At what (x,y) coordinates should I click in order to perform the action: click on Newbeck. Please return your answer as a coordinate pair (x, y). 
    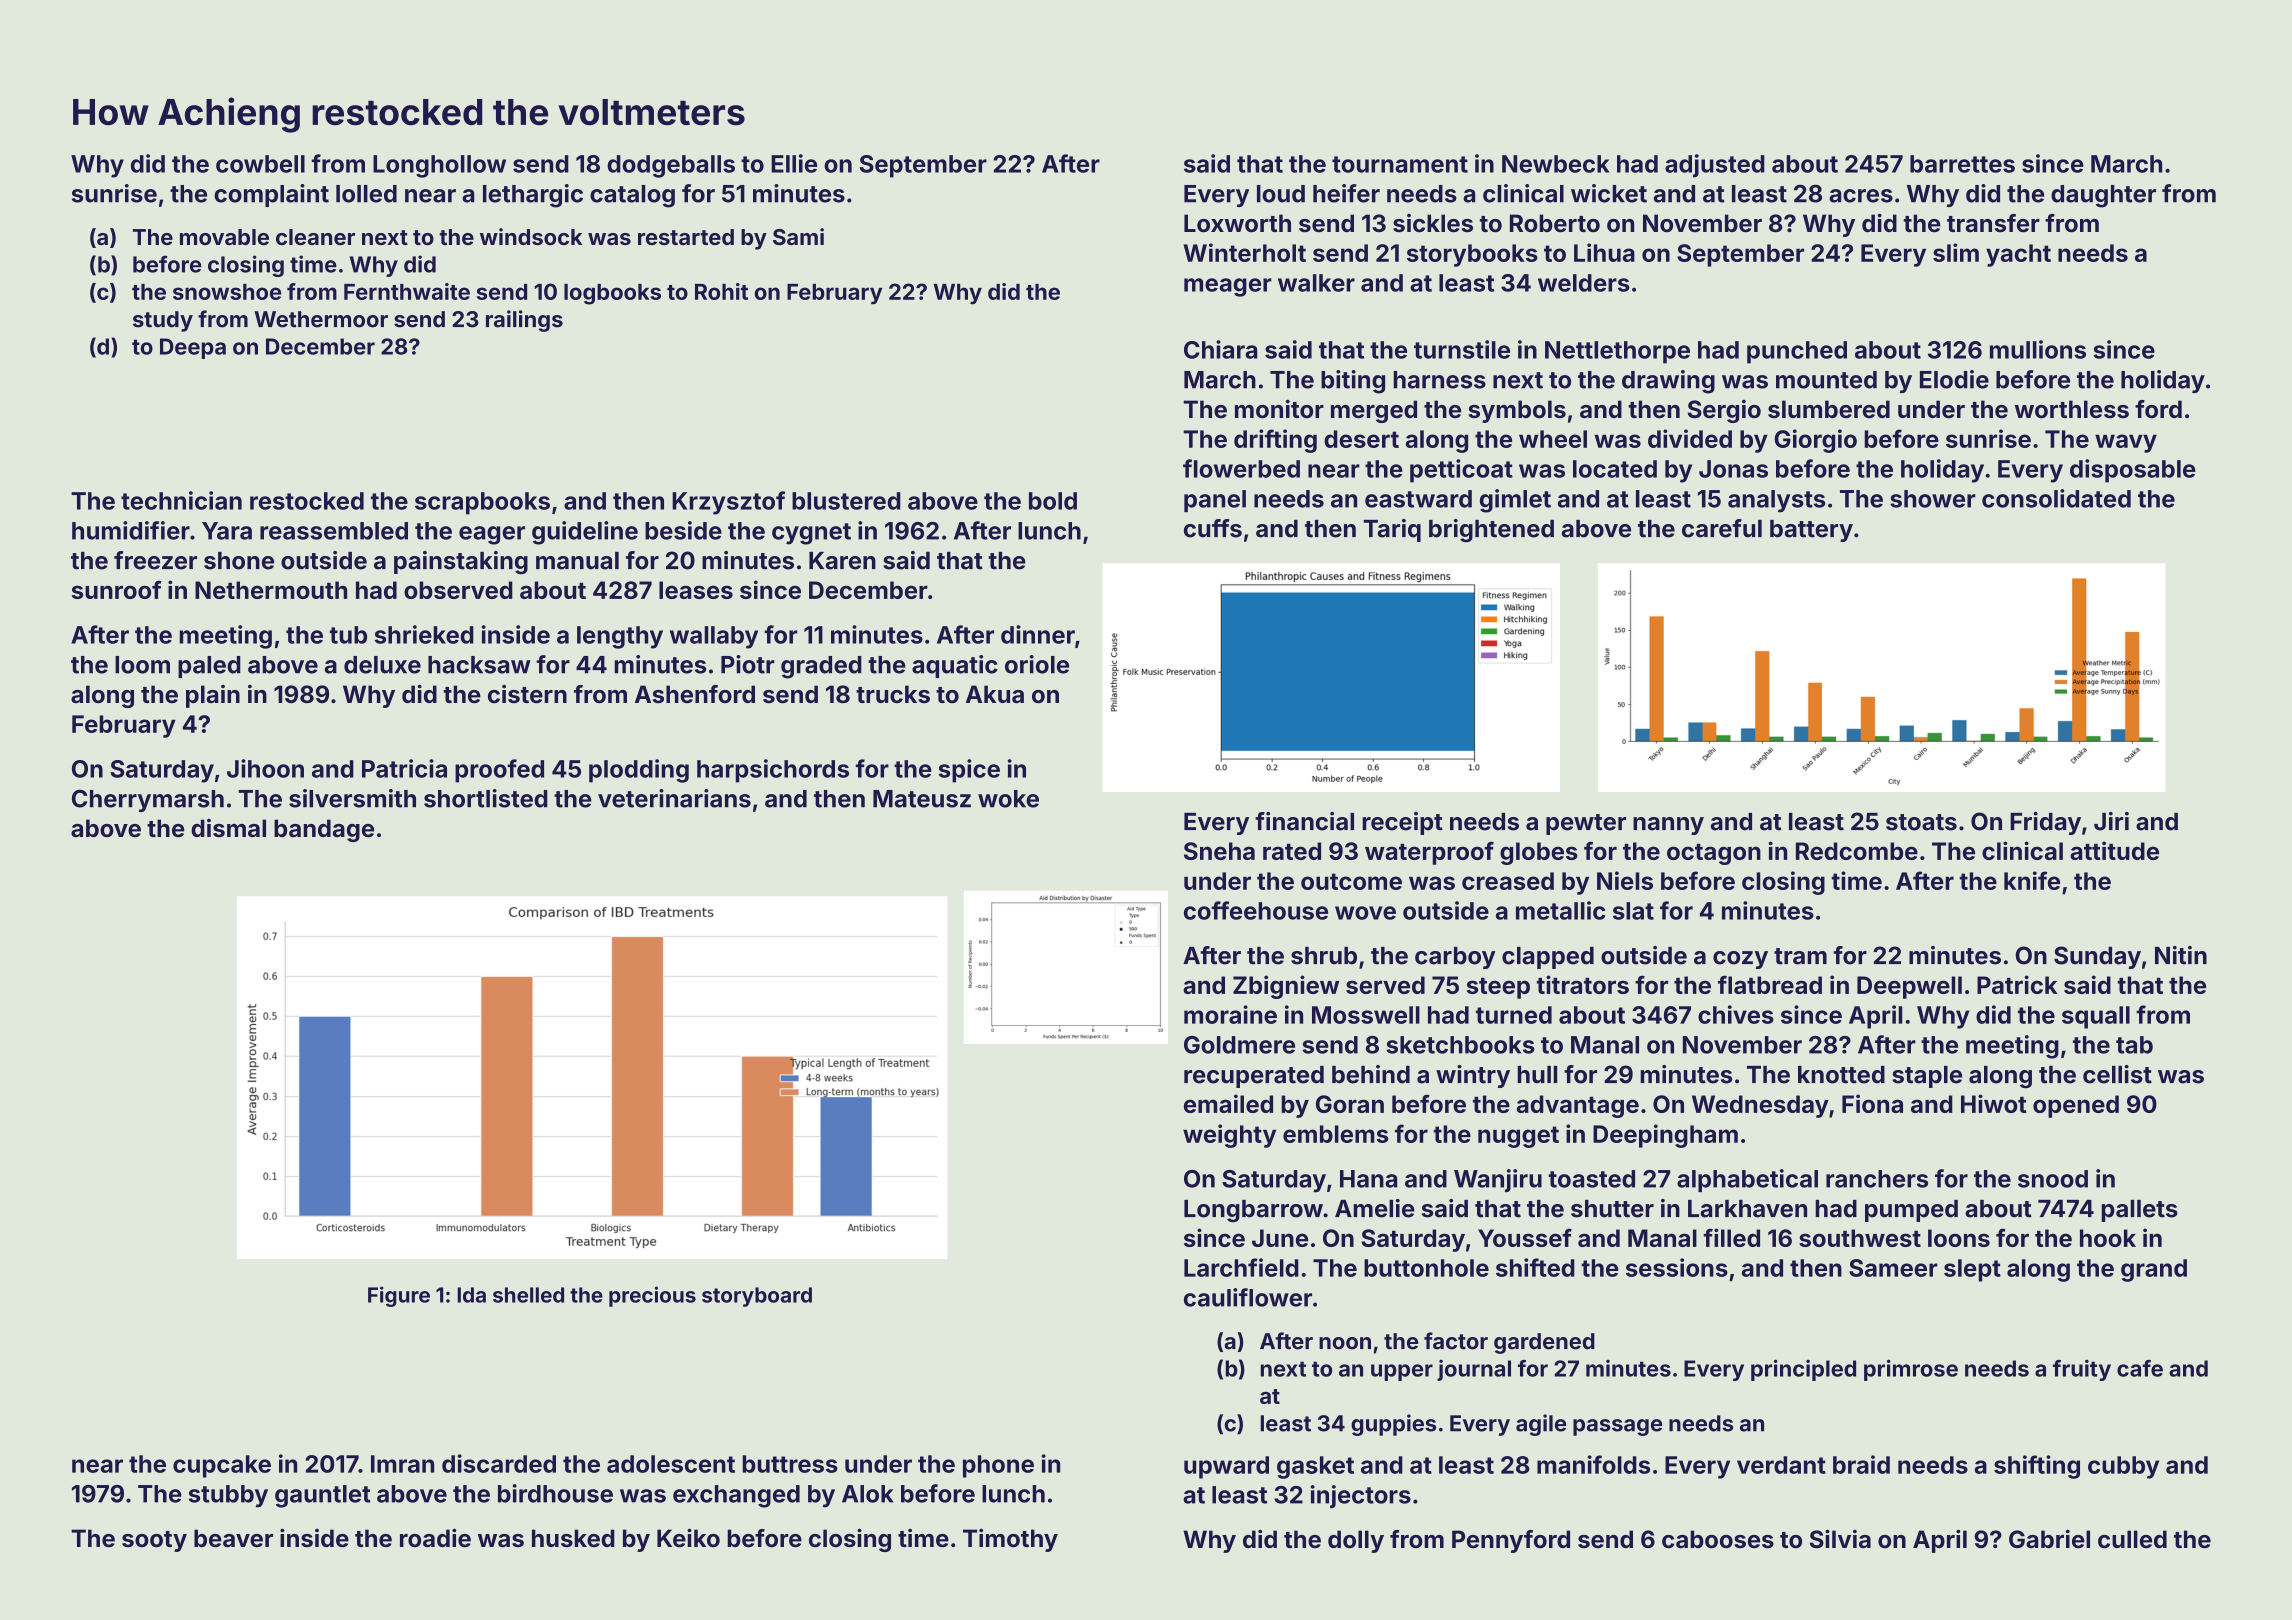
    Looking at the image, I should click on (1556, 164).
